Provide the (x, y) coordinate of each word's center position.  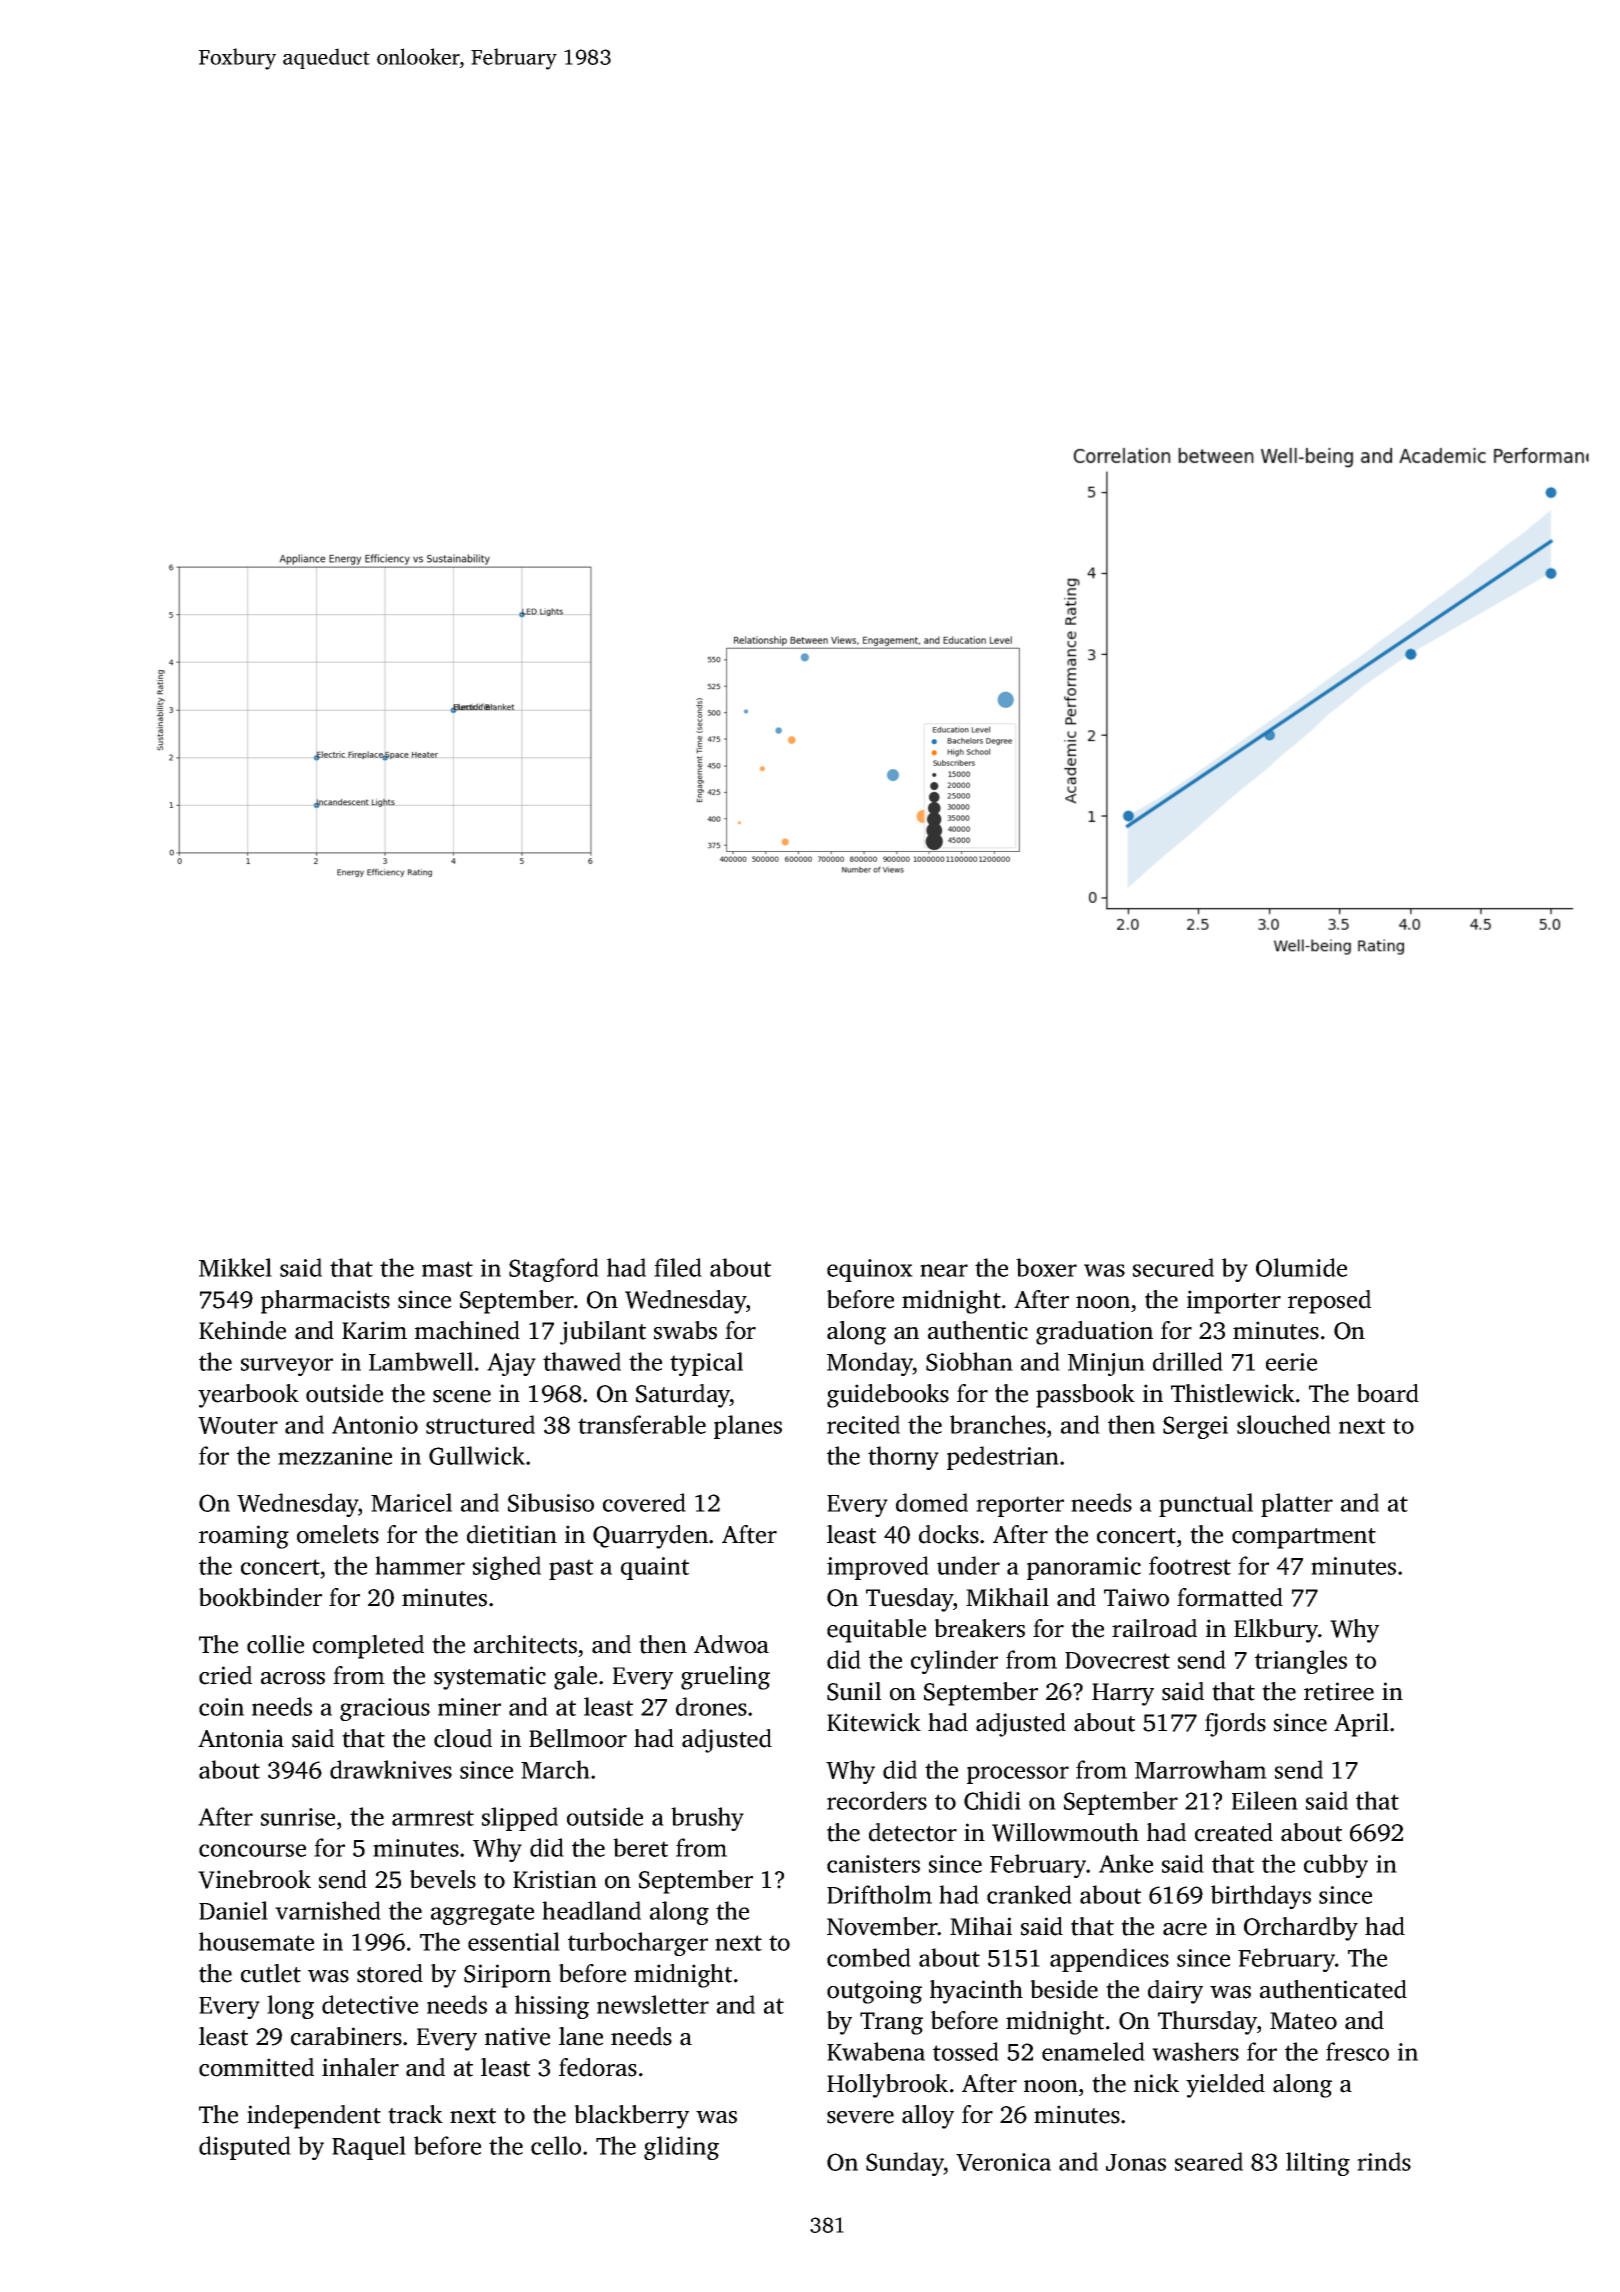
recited (863, 1424)
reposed (1329, 1302)
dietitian (512, 1534)
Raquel (369, 2148)
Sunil (854, 1691)
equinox (870, 1270)
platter (1297, 1505)
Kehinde (242, 1330)
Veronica (1003, 2162)
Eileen (1265, 1800)
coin (221, 1707)
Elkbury (1276, 1631)
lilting (1318, 2164)
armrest (433, 1818)
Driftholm (879, 1894)
